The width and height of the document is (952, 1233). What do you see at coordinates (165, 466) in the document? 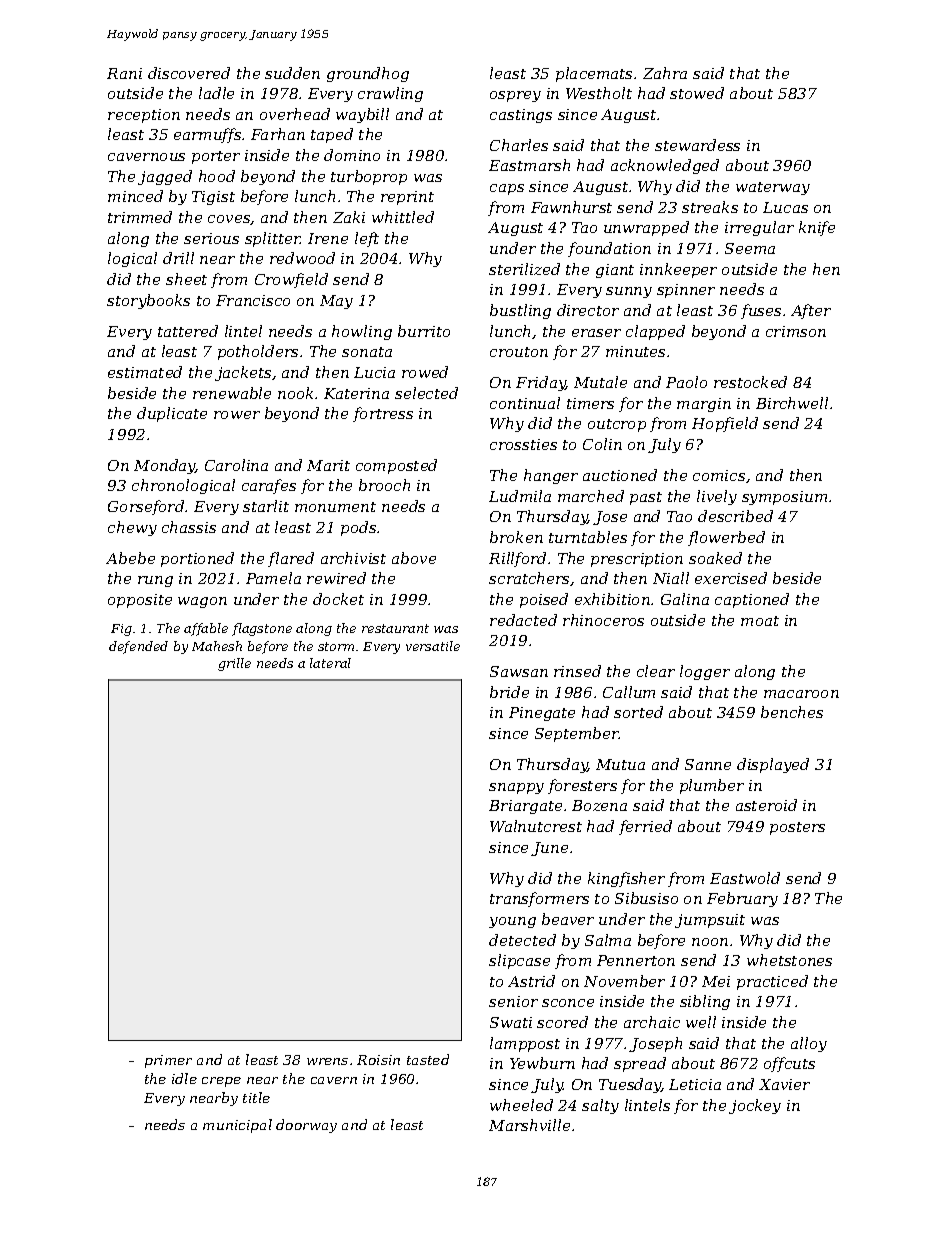
I see `Monday` at bounding box center [165, 466].
